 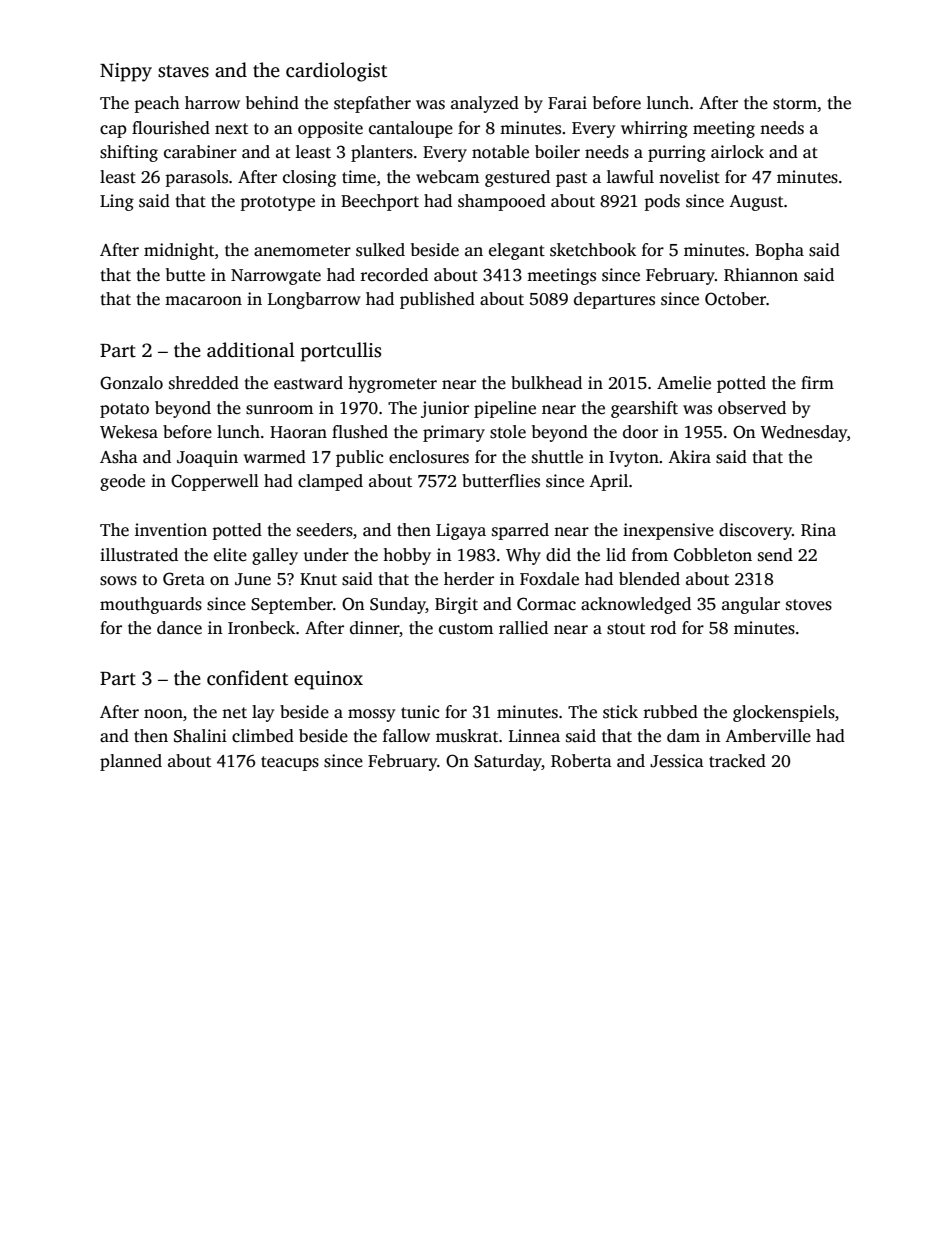 I want to click on analyzed, so click(x=485, y=104).
